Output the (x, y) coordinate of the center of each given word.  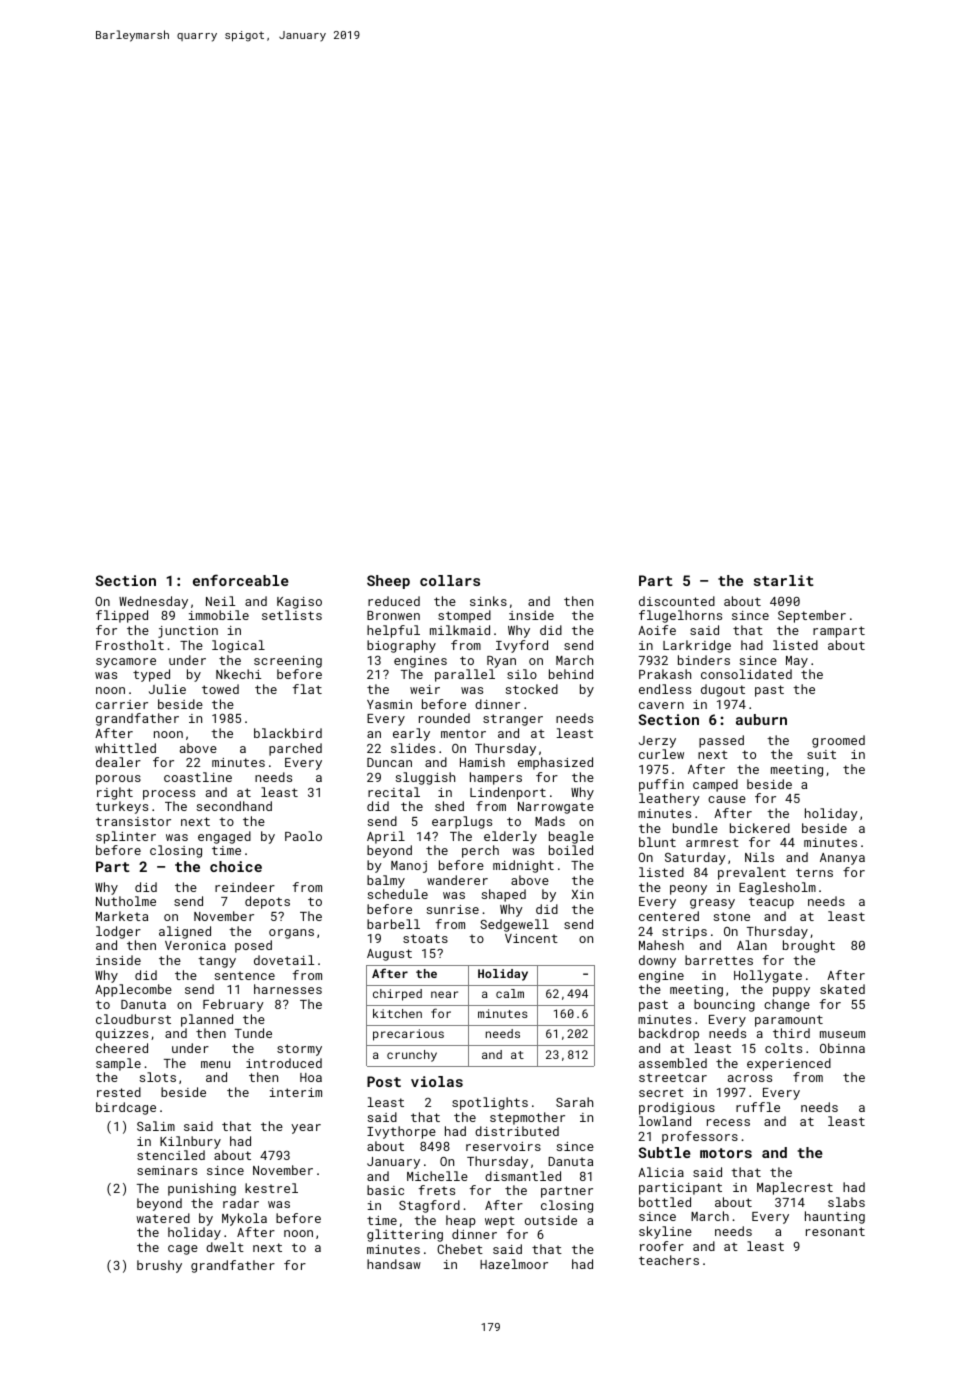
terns (814, 872)
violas (437, 1081)
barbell (393, 924)
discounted (677, 601)
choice (236, 866)
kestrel (271, 1188)
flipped (122, 616)
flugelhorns (680, 616)
